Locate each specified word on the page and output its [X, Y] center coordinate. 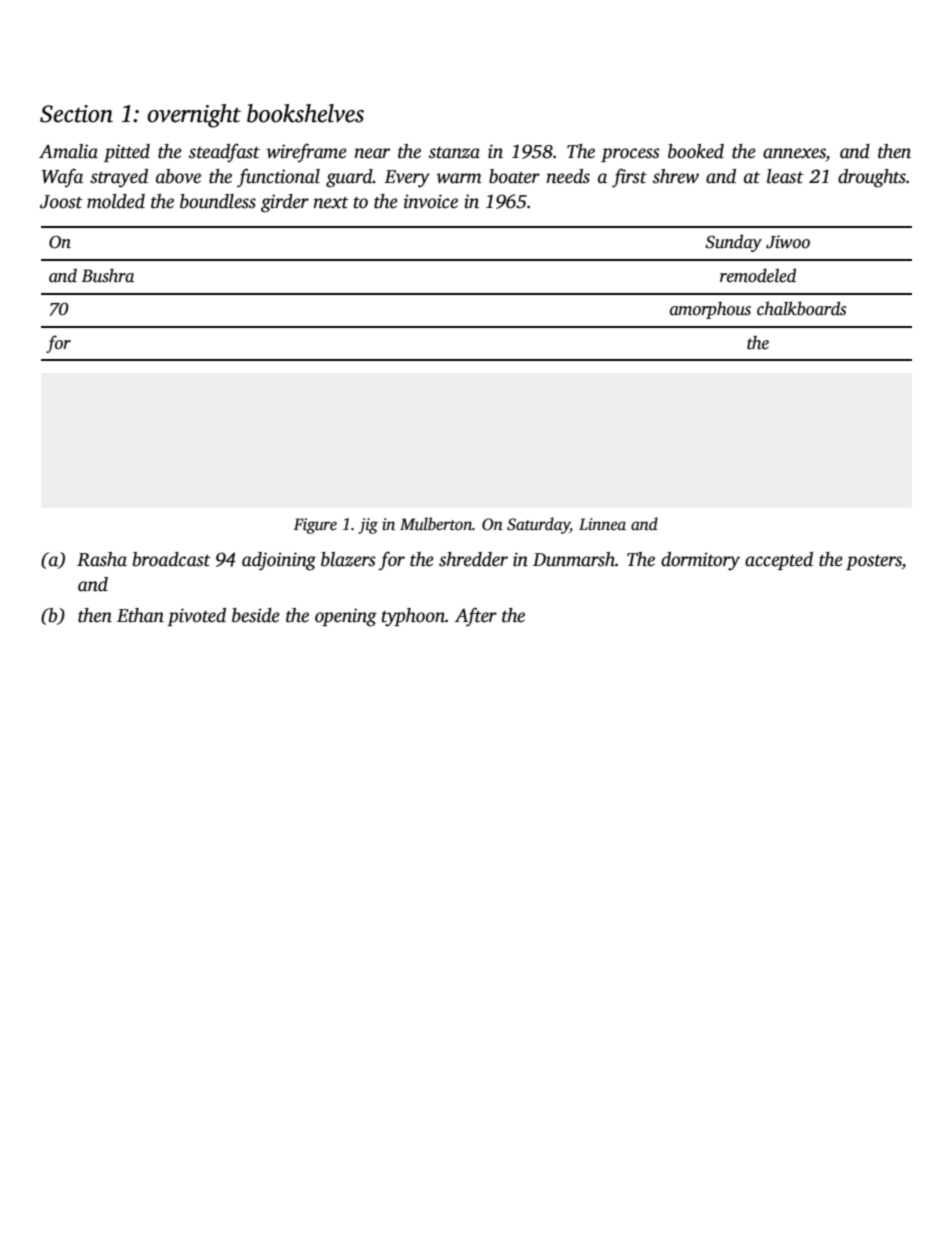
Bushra [108, 275]
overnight [194, 116]
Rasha [102, 559]
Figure [315, 526]
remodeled [758, 275]
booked [696, 151]
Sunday [733, 243]
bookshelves [305, 113]
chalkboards [801, 308]
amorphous [710, 310]
